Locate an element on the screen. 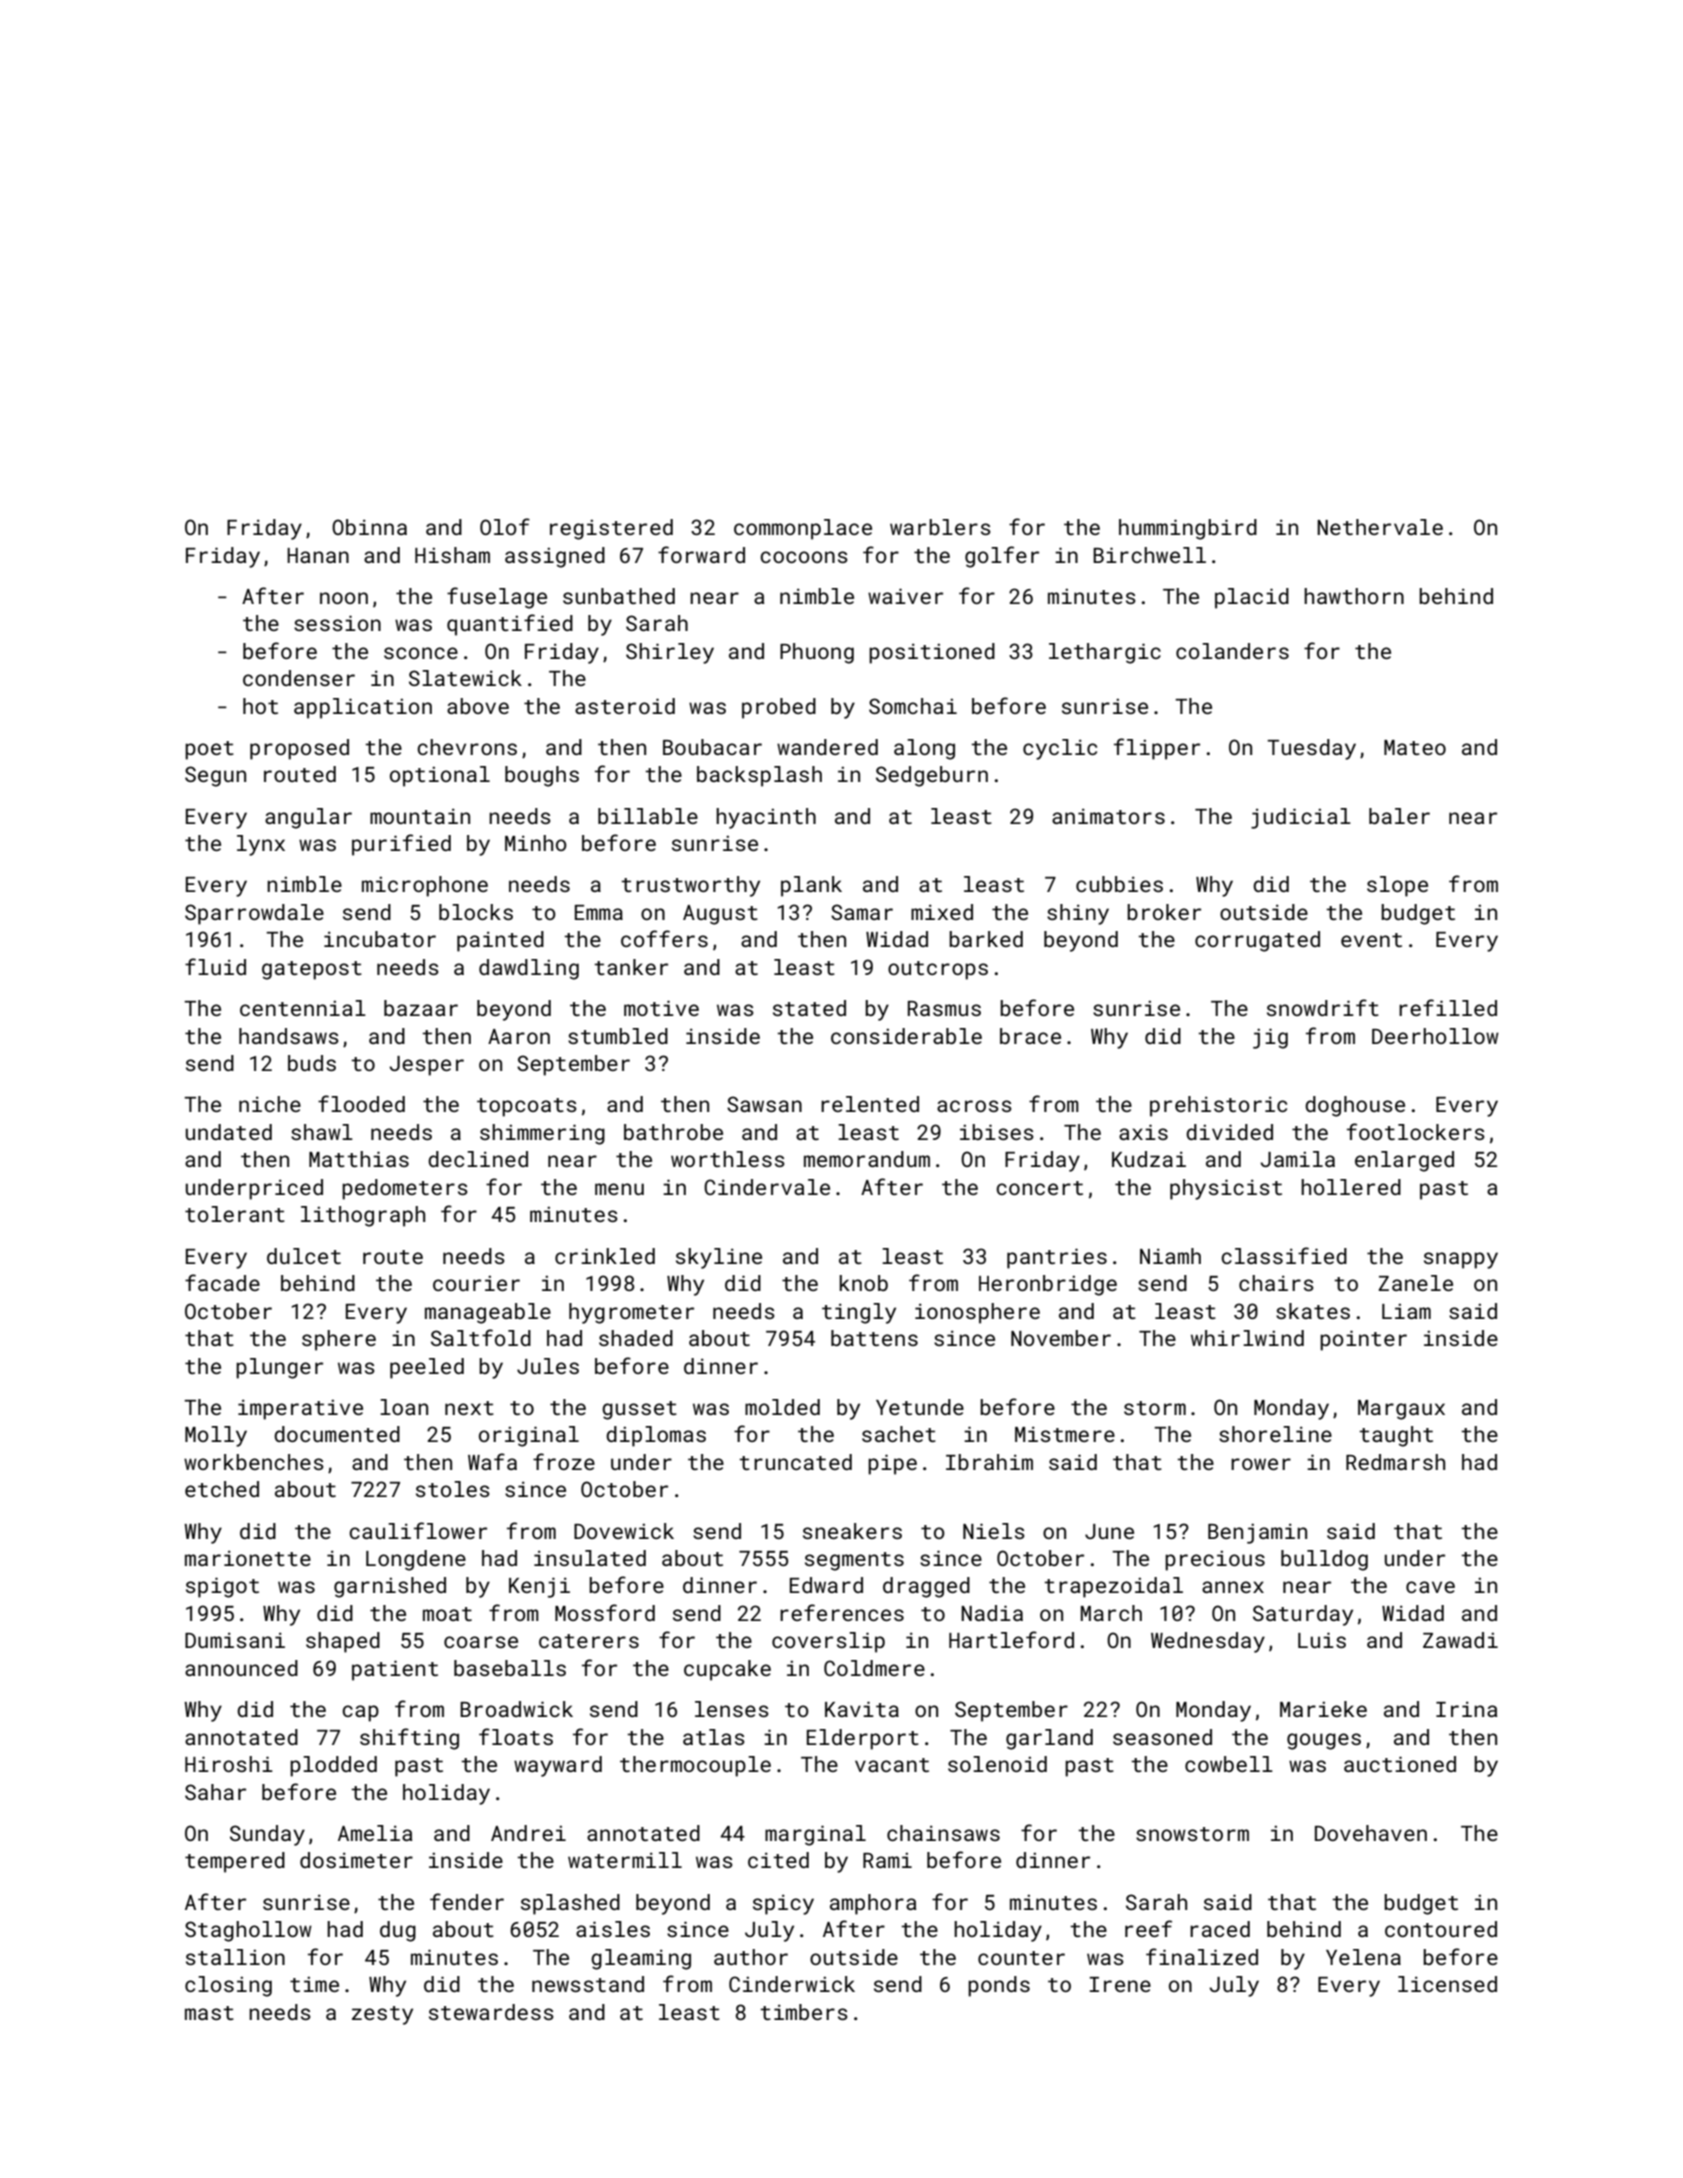 The image size is (1683, 2178). angular is located at coordinates (308, 818).
